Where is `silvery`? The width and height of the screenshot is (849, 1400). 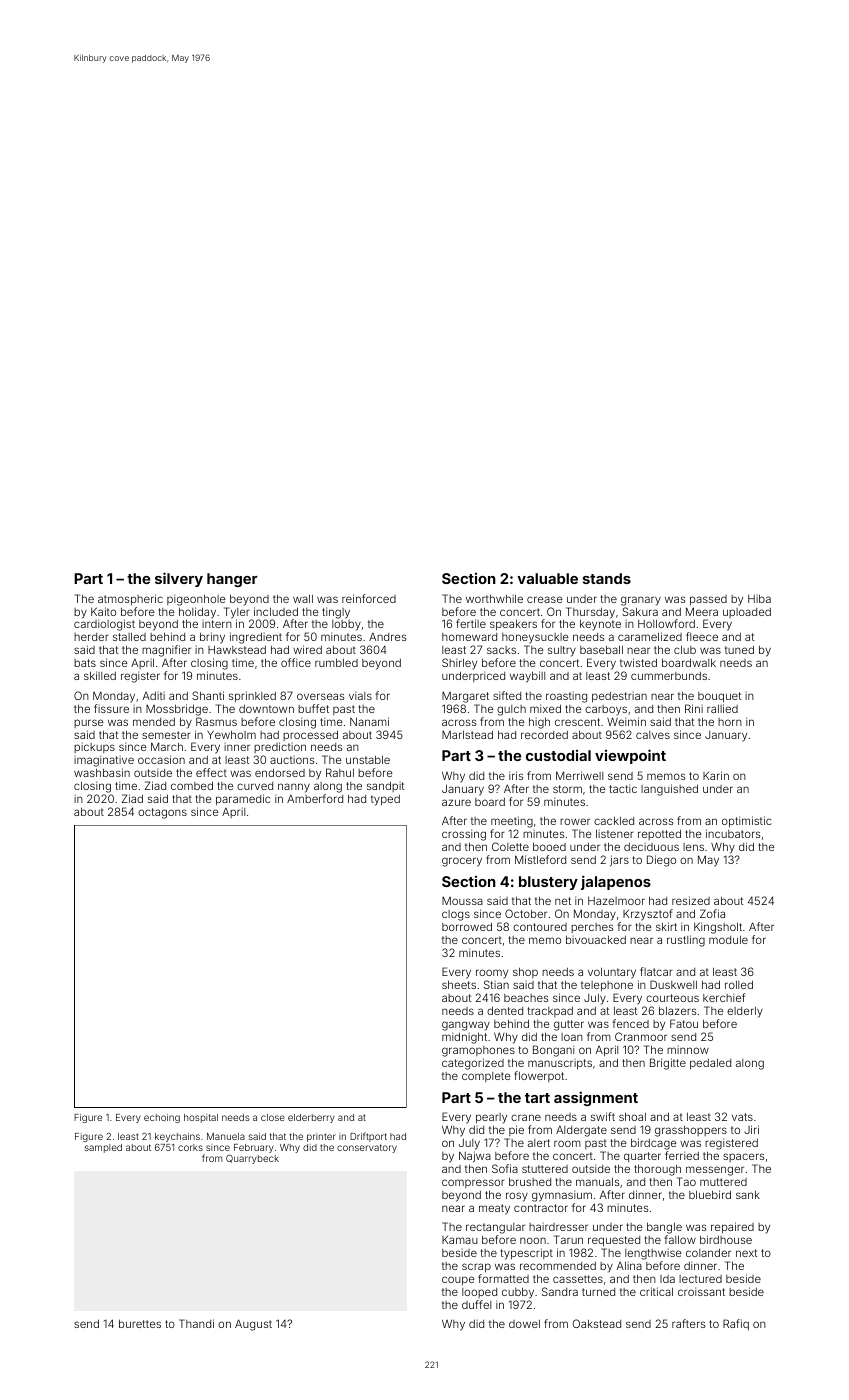 silvery is located at coordinates (179, 579).
